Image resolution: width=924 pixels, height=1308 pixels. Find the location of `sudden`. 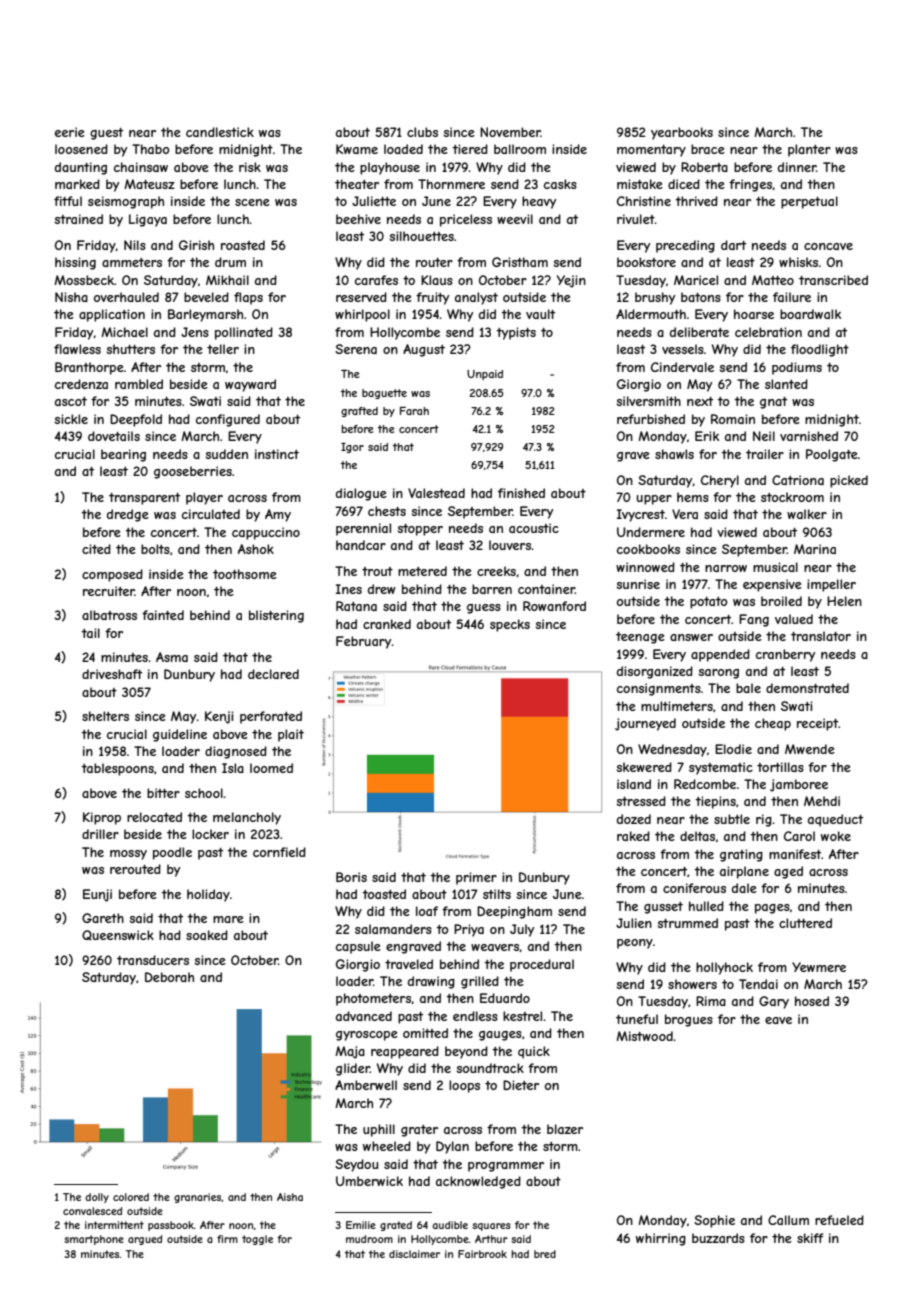

sudden is located at coordinates (226, 454).
